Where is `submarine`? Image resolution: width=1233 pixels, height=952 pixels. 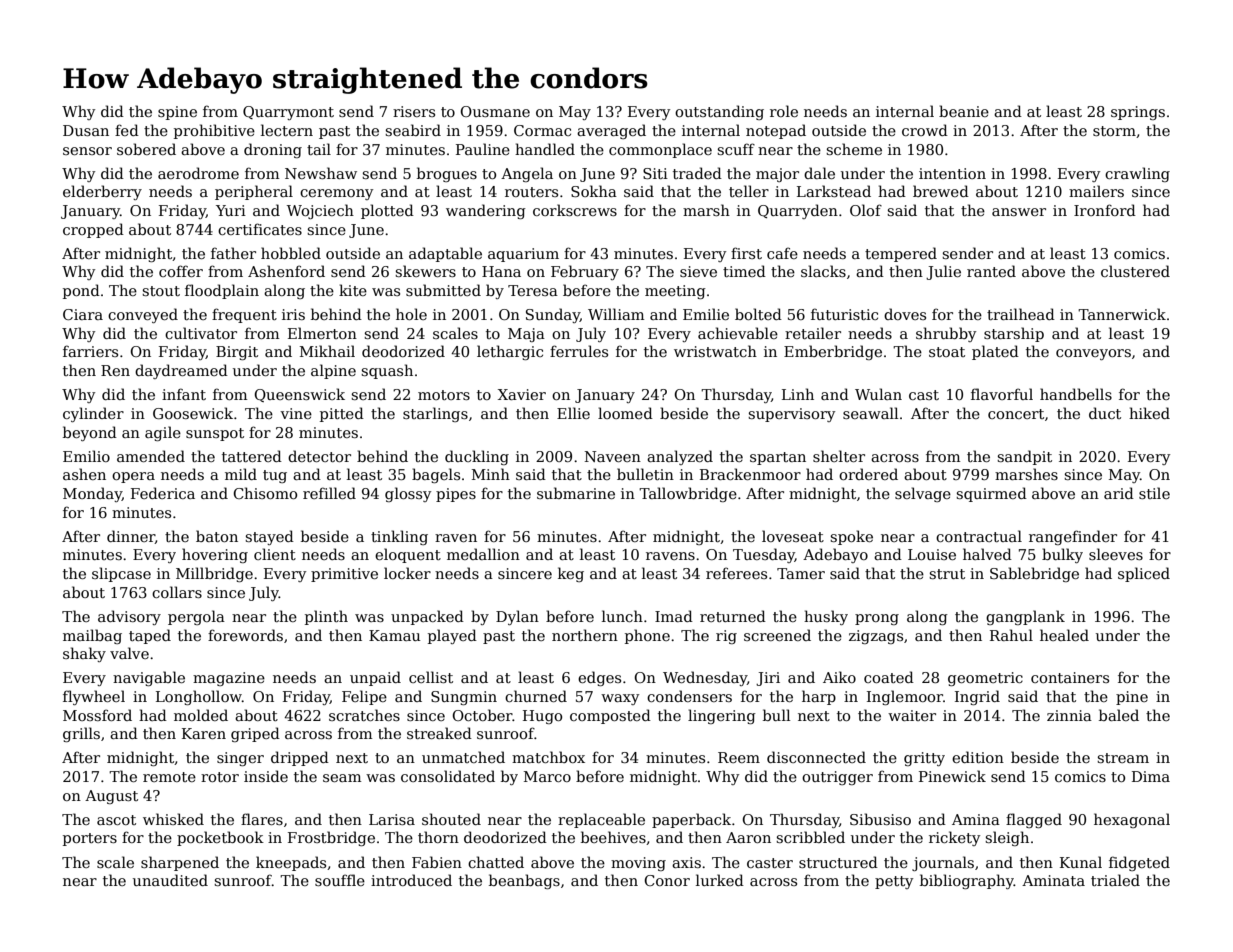 submarine is located at coordinates (576, 493).
